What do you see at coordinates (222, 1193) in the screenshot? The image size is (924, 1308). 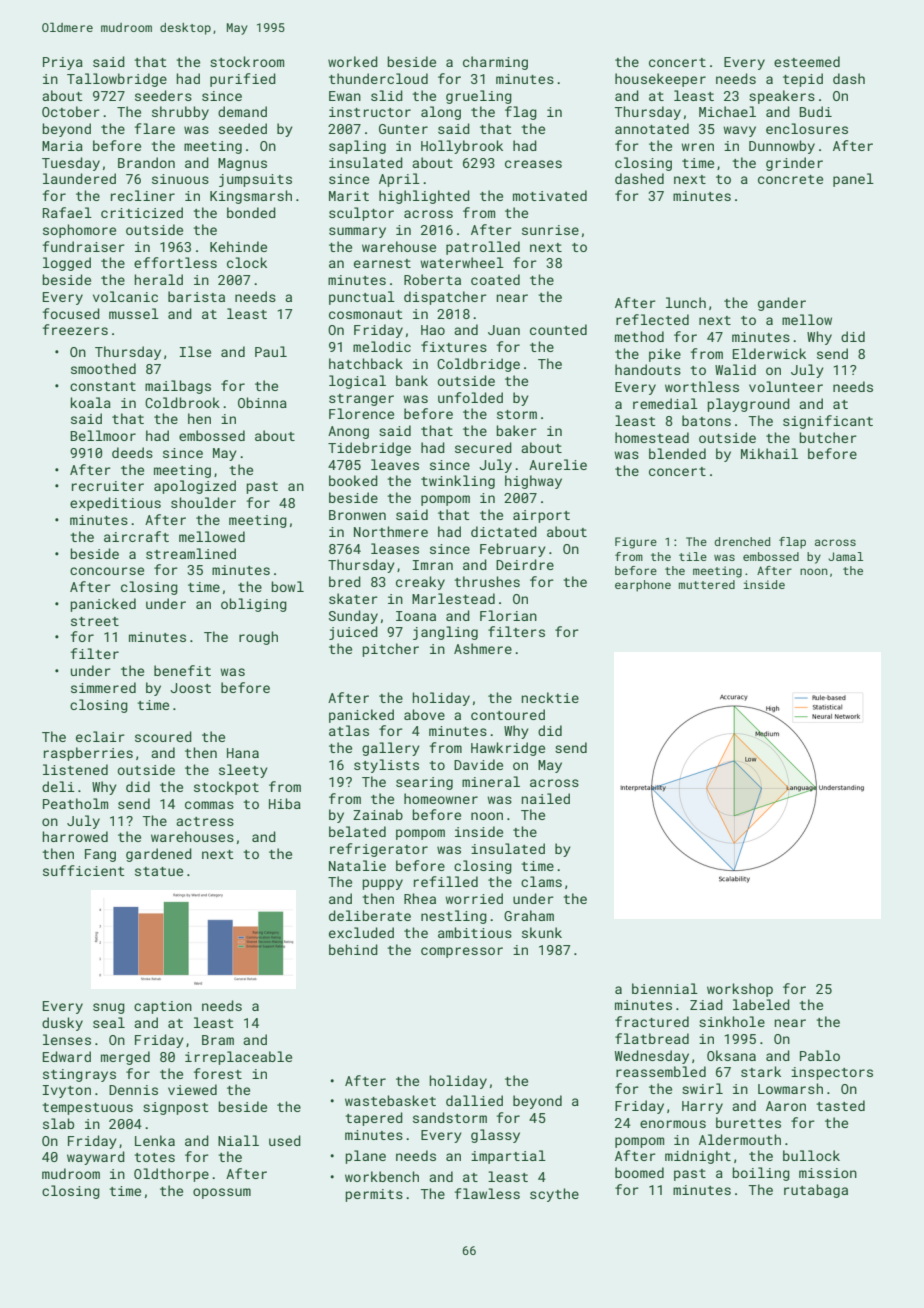 I see `opossum` at bounding box center [222, 1193].
